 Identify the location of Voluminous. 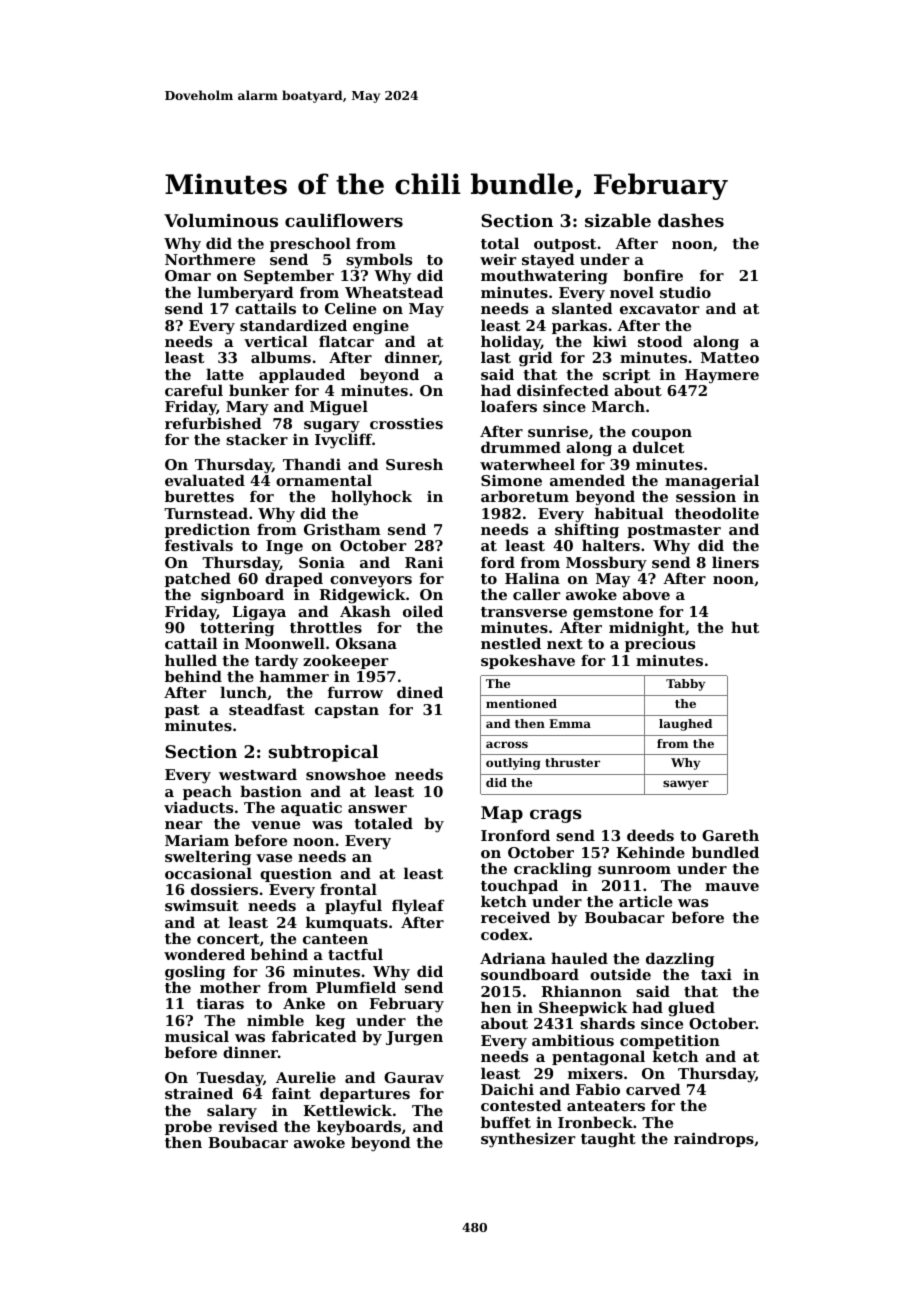
(221, 220).
